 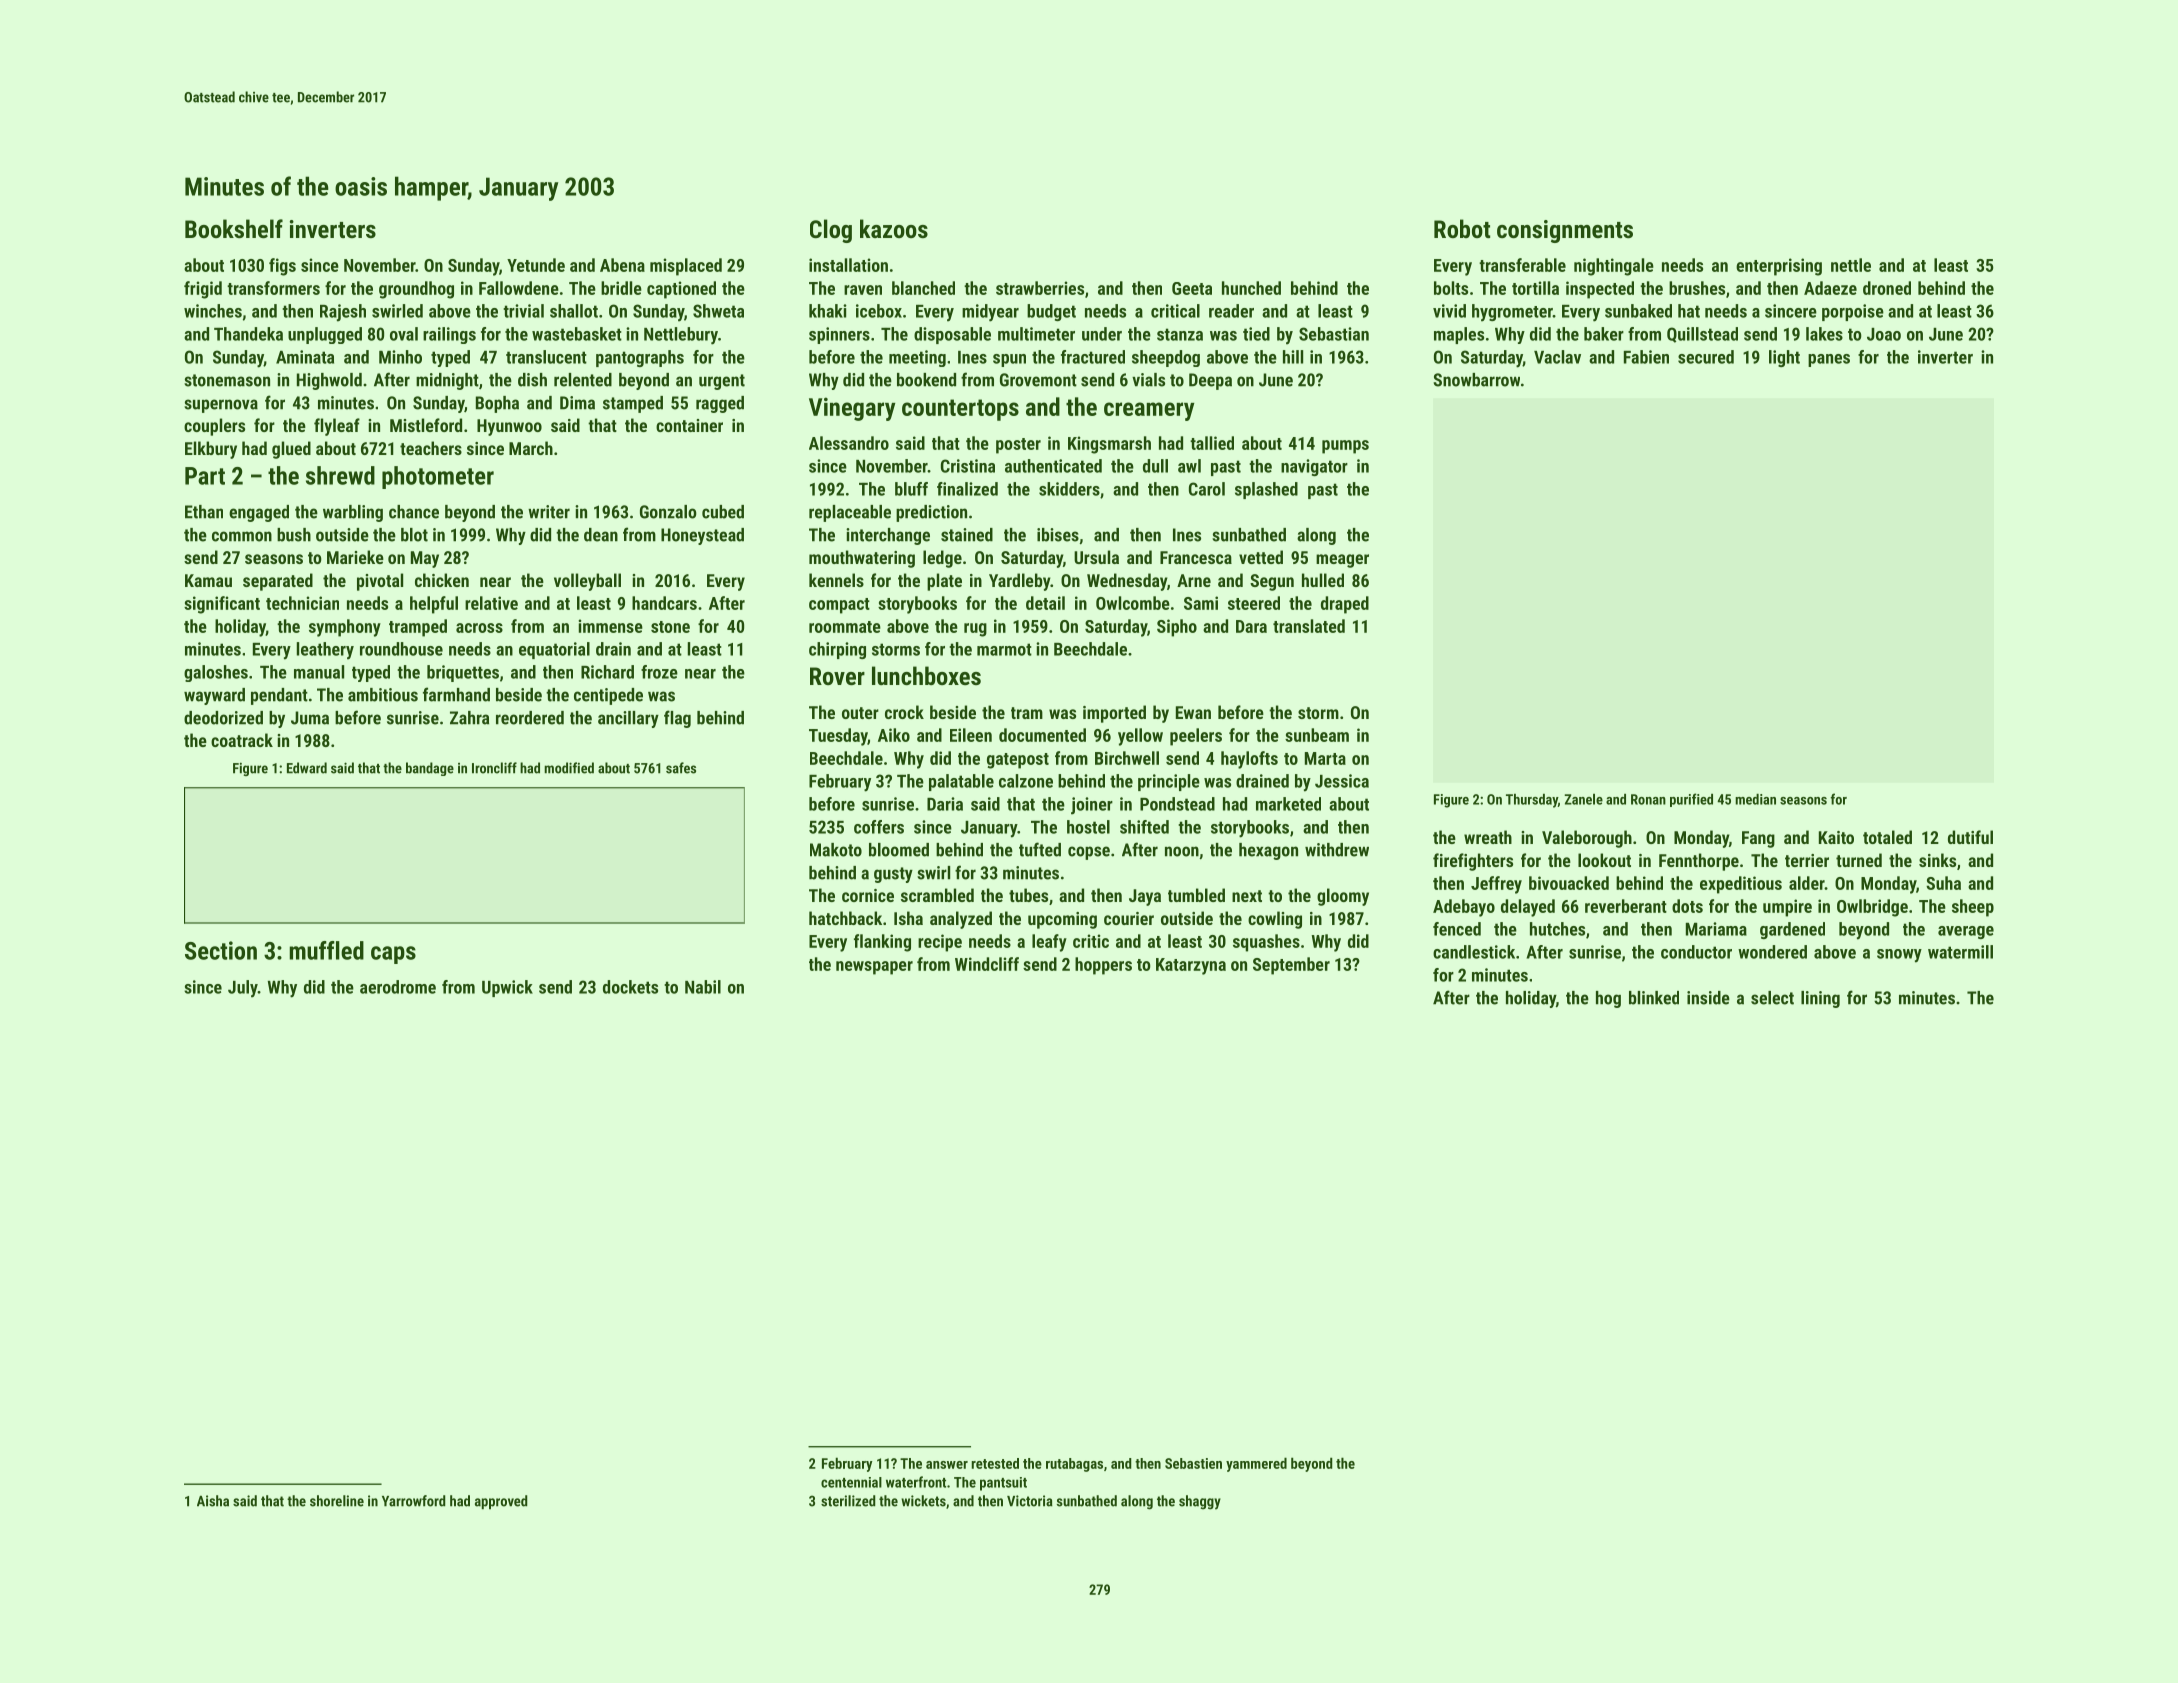 What do you see at coordinates (414, 535) in the screenshot?
I see `blot` at bounding box center [414, 535].
